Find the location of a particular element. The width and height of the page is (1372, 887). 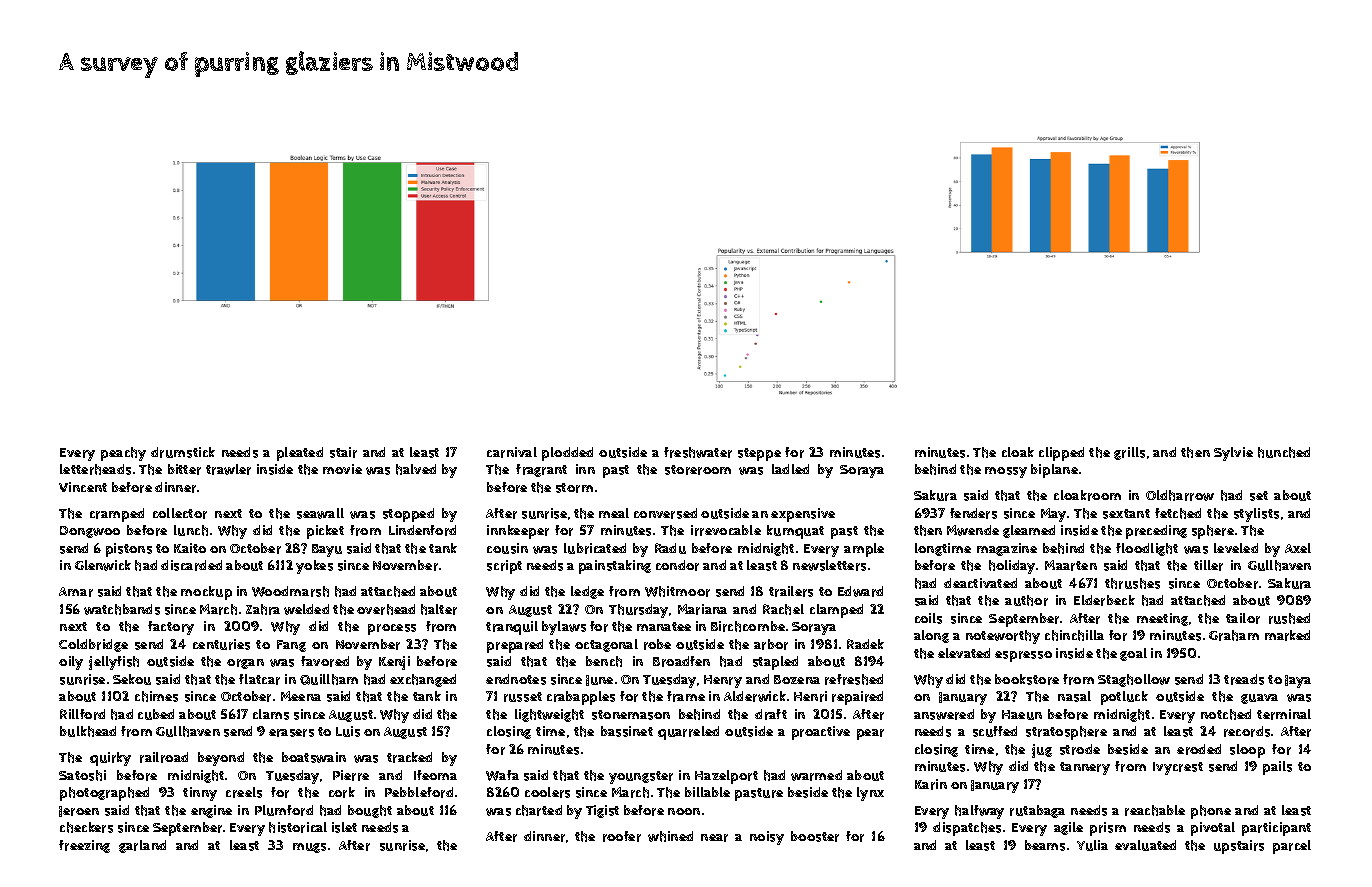

Coldbridge is located at coordinates (93, 645).
